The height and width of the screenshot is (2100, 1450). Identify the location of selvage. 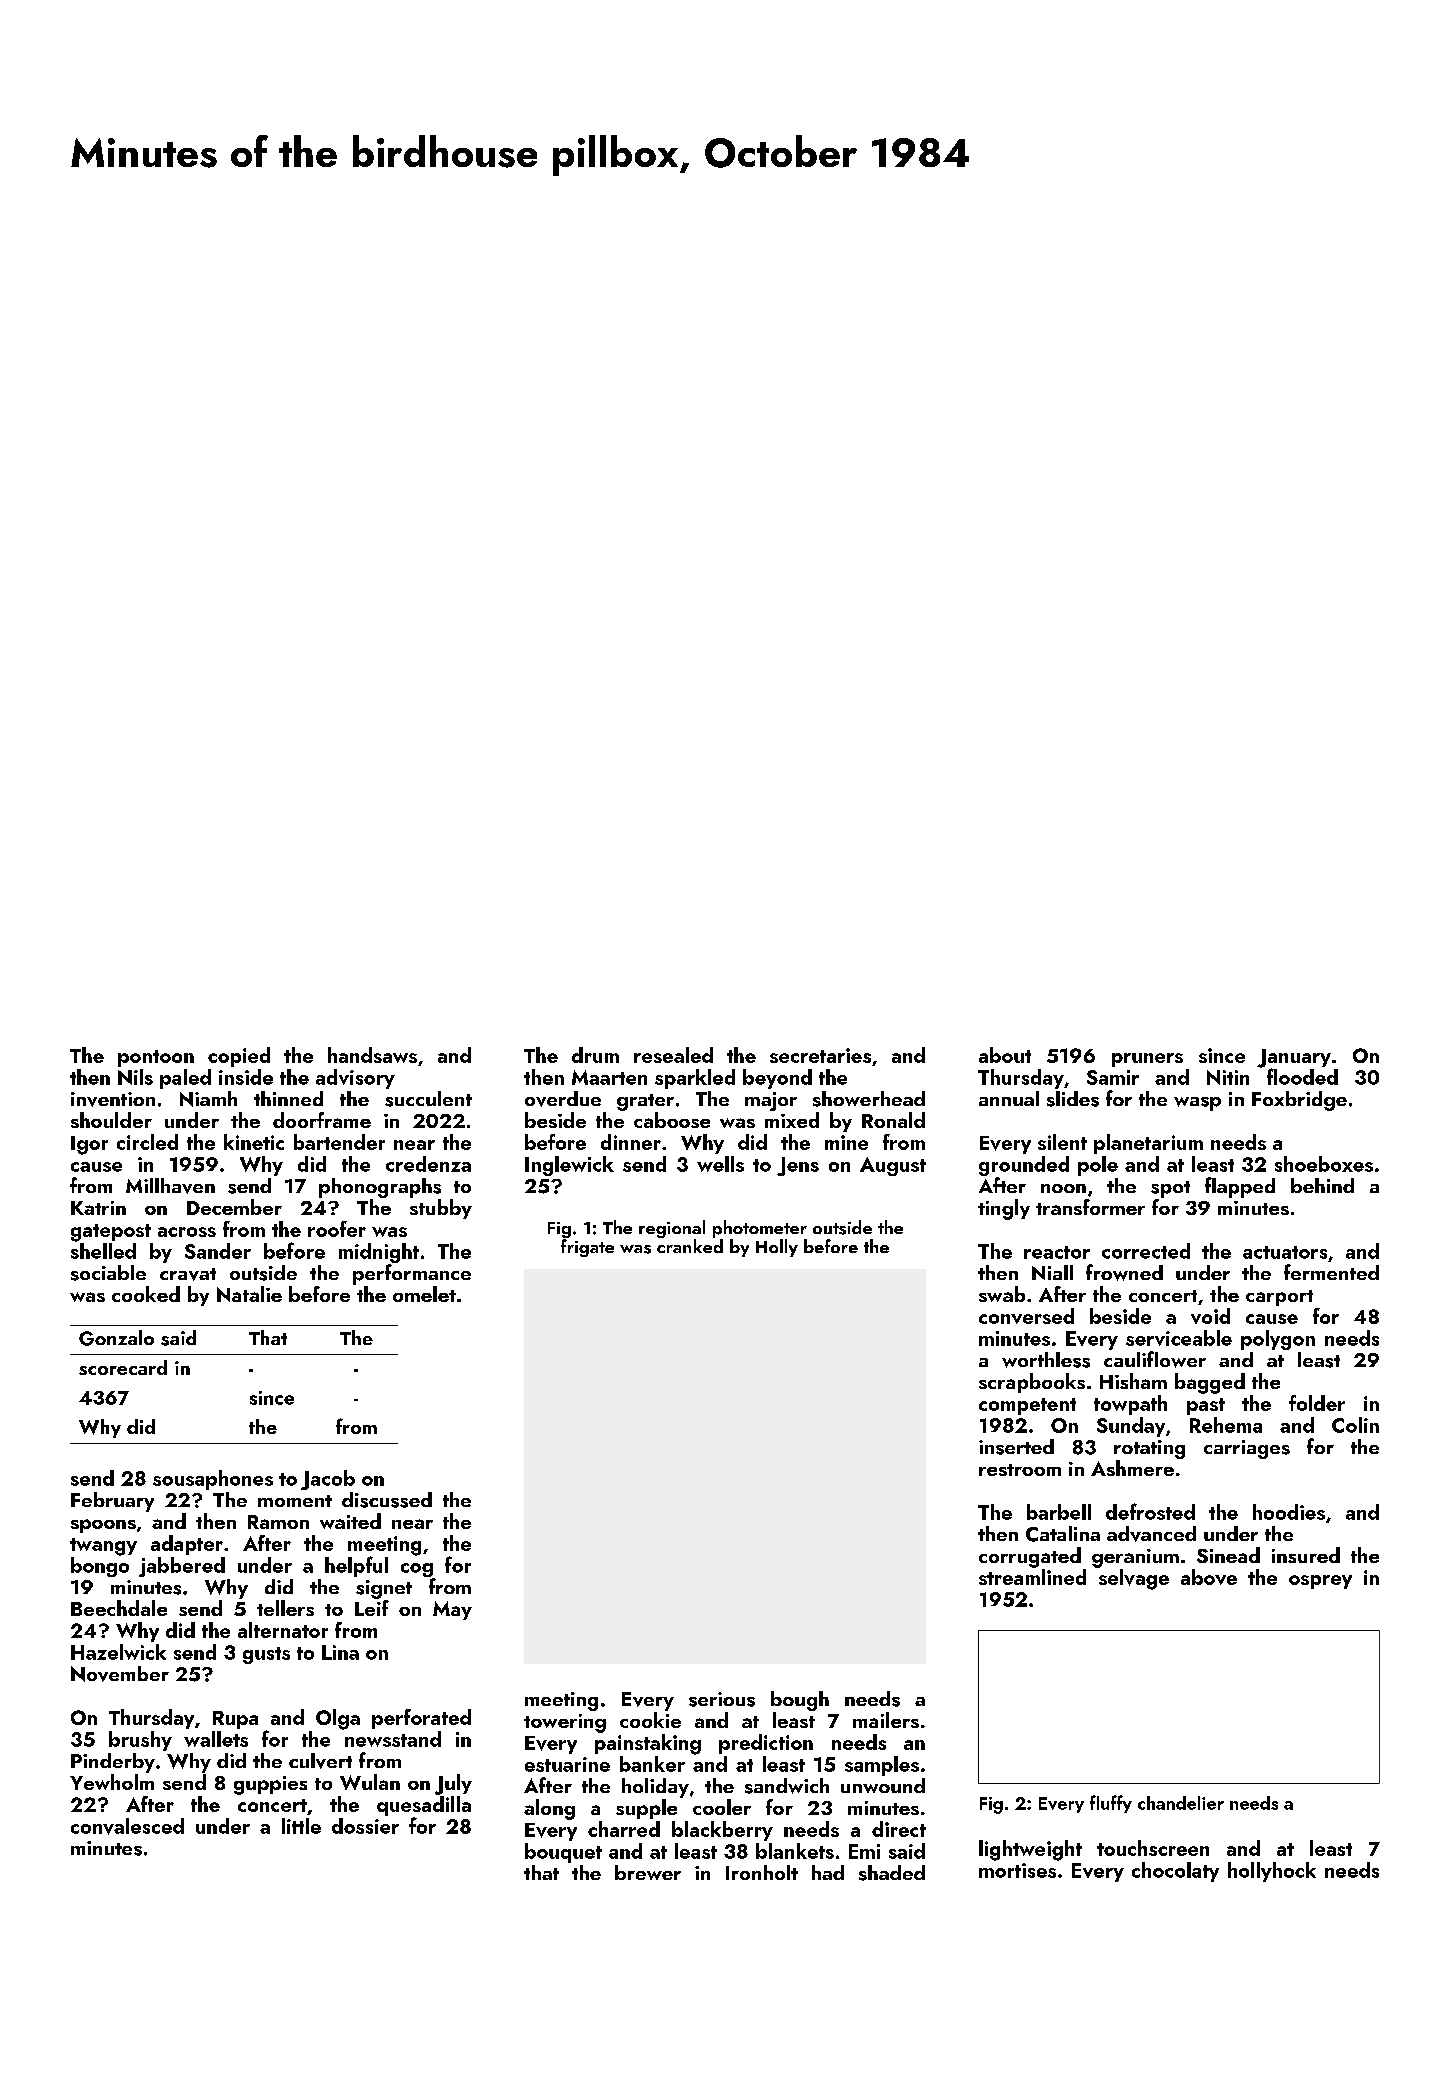
(1134, 1579).
